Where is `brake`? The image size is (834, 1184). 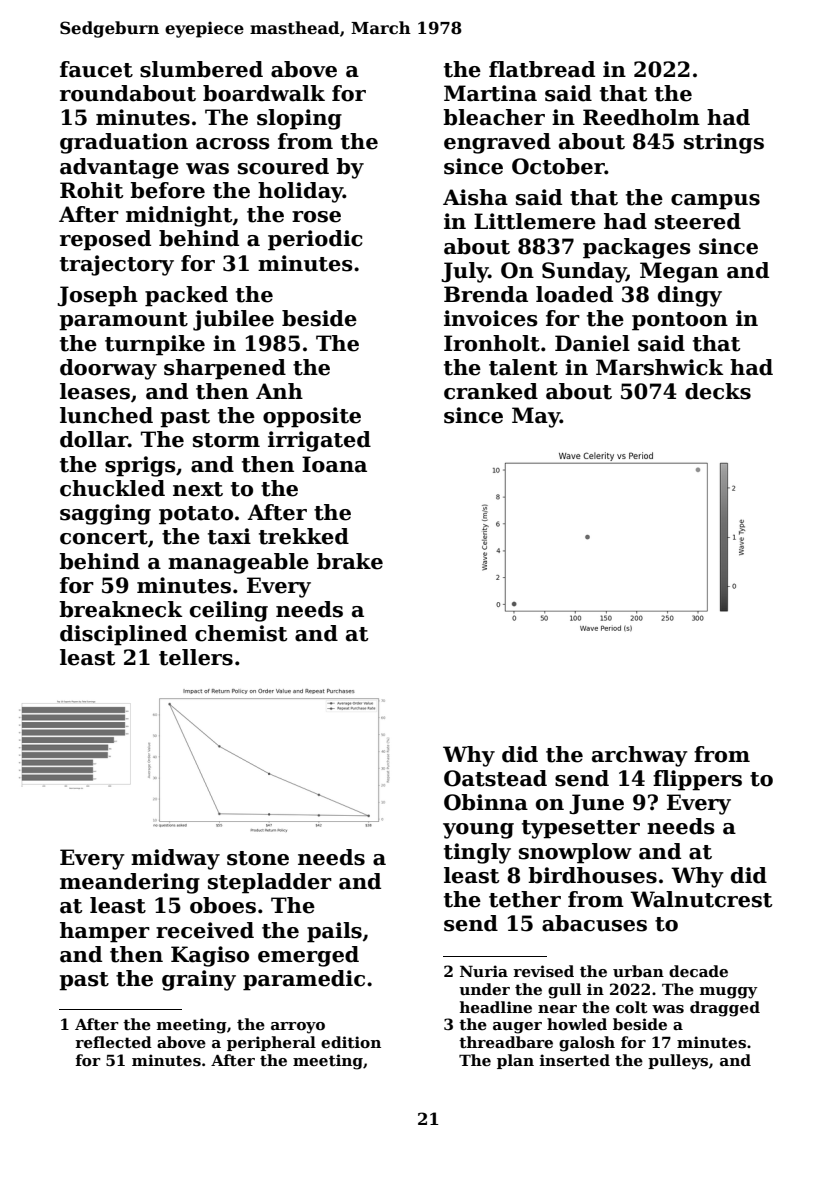
brake is located at coordinates (350, 561).
